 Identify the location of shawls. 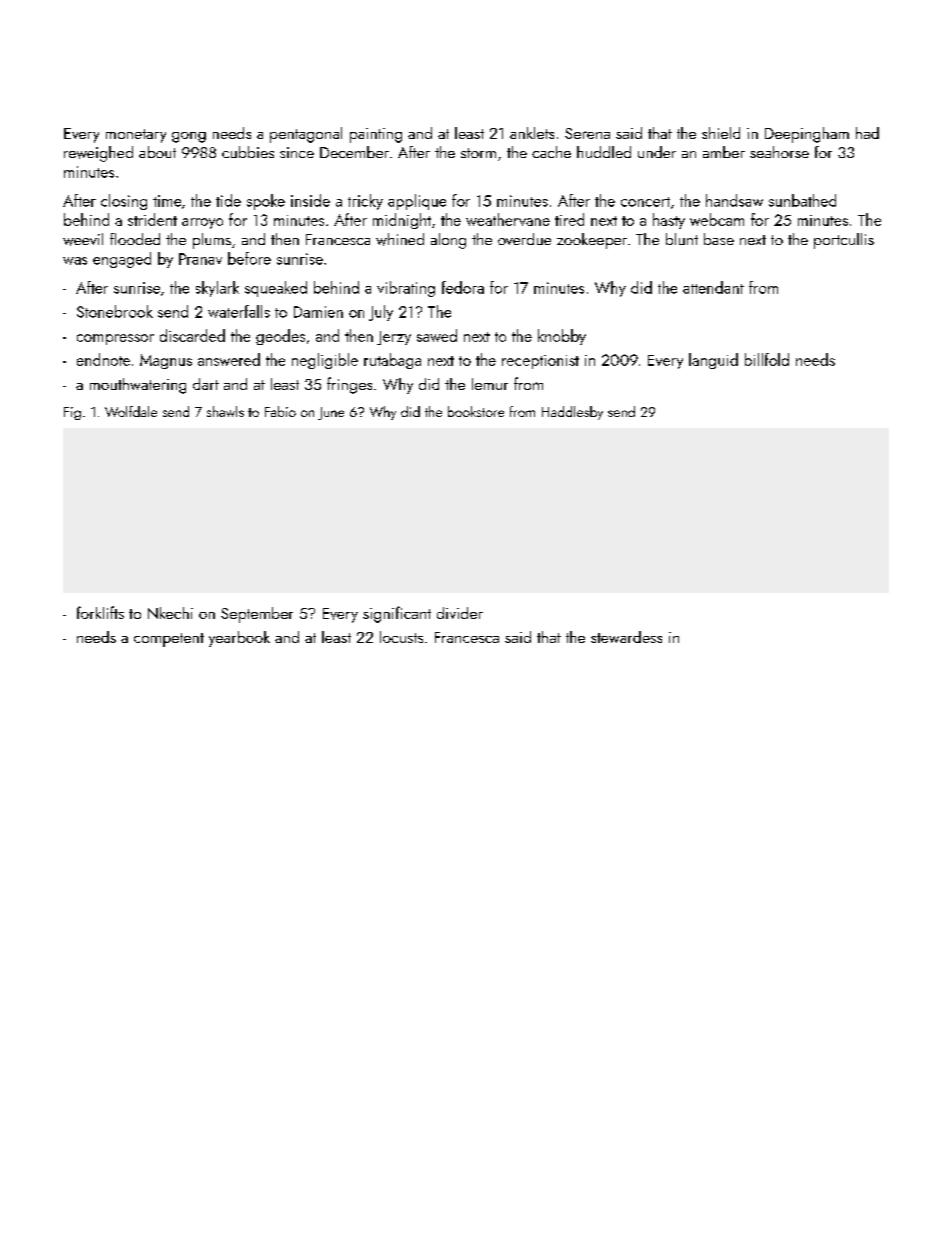
(225, 411).
